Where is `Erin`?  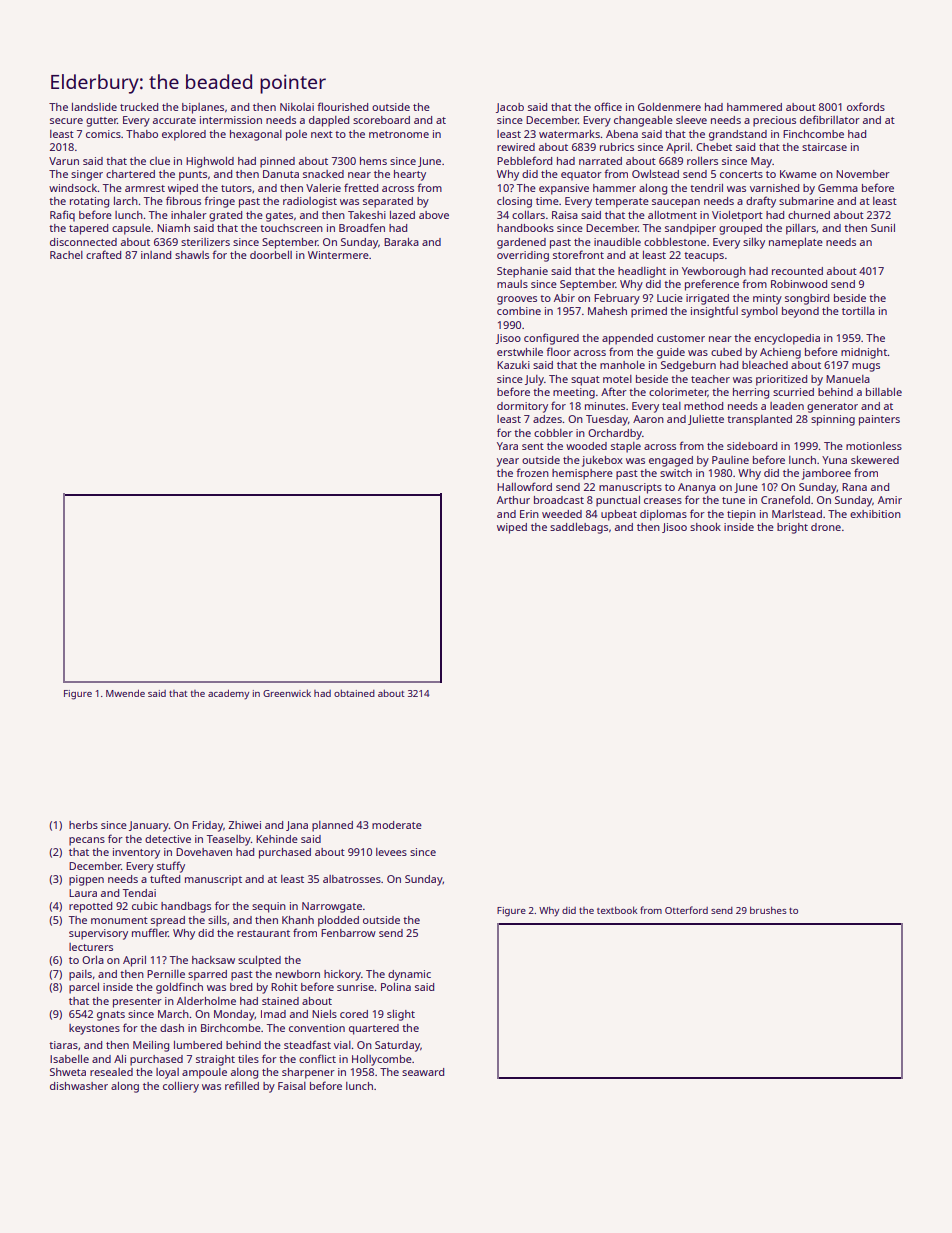
Erin is located at coordinates (529, 514).
